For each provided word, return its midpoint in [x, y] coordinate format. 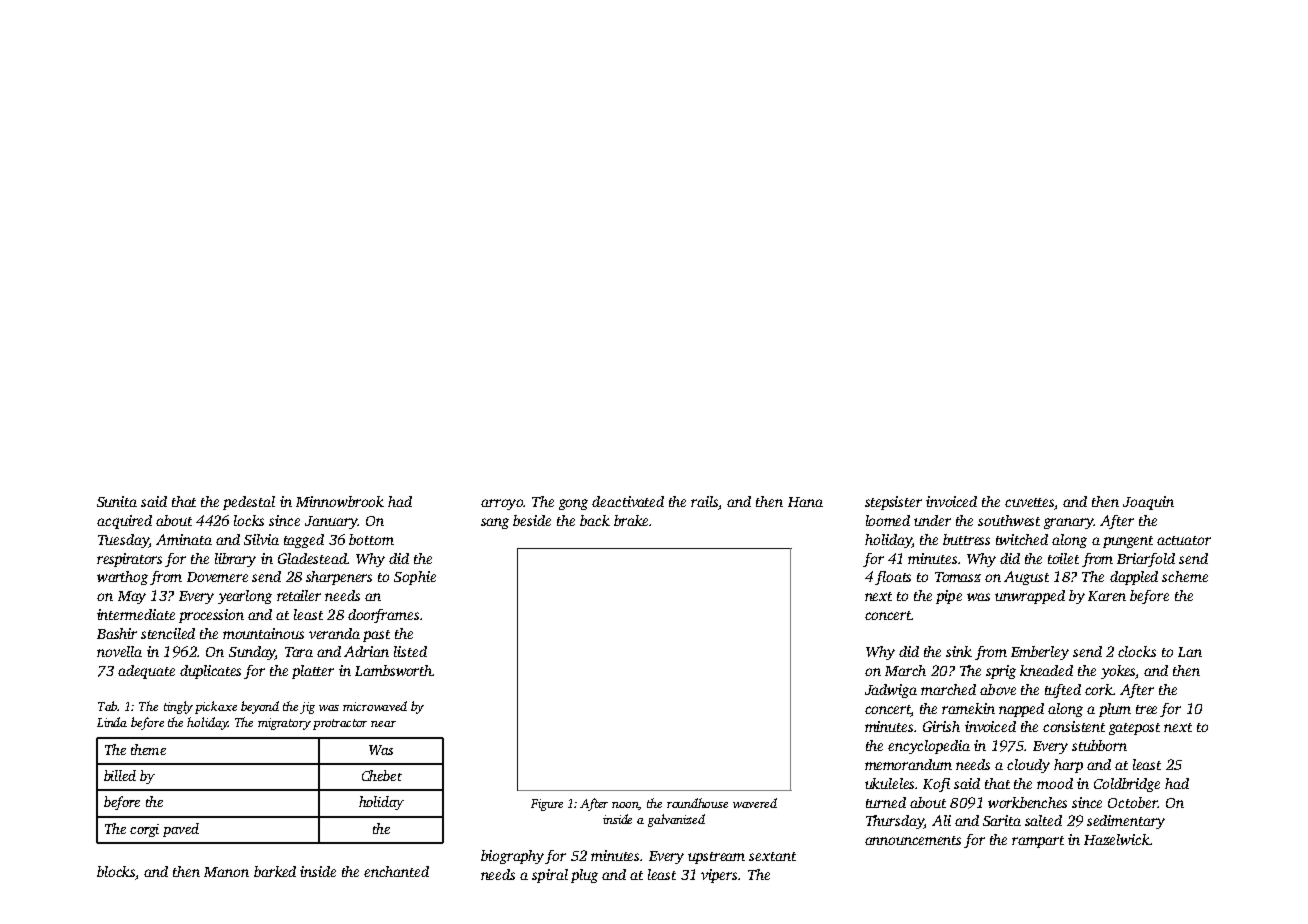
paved [181, 830]
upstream [716, 858]
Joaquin [1148, 503]
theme [148, 749]
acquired [124, 522]
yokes [1118, 672]
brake [631, 520]
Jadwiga [891, 691]
